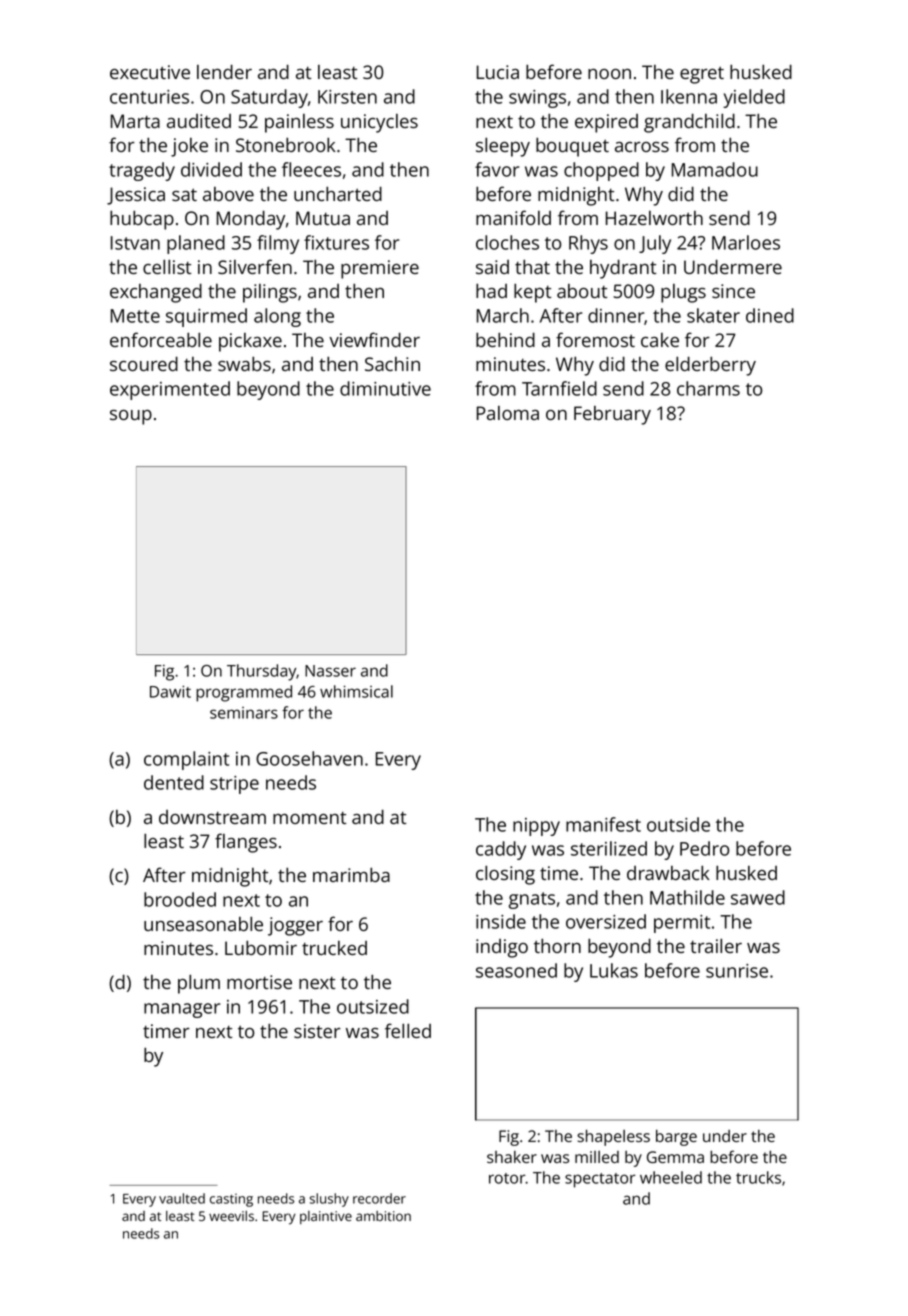  Describe the element at coordinates (678, 824) in the screenshot. I see `outside` at that location.
